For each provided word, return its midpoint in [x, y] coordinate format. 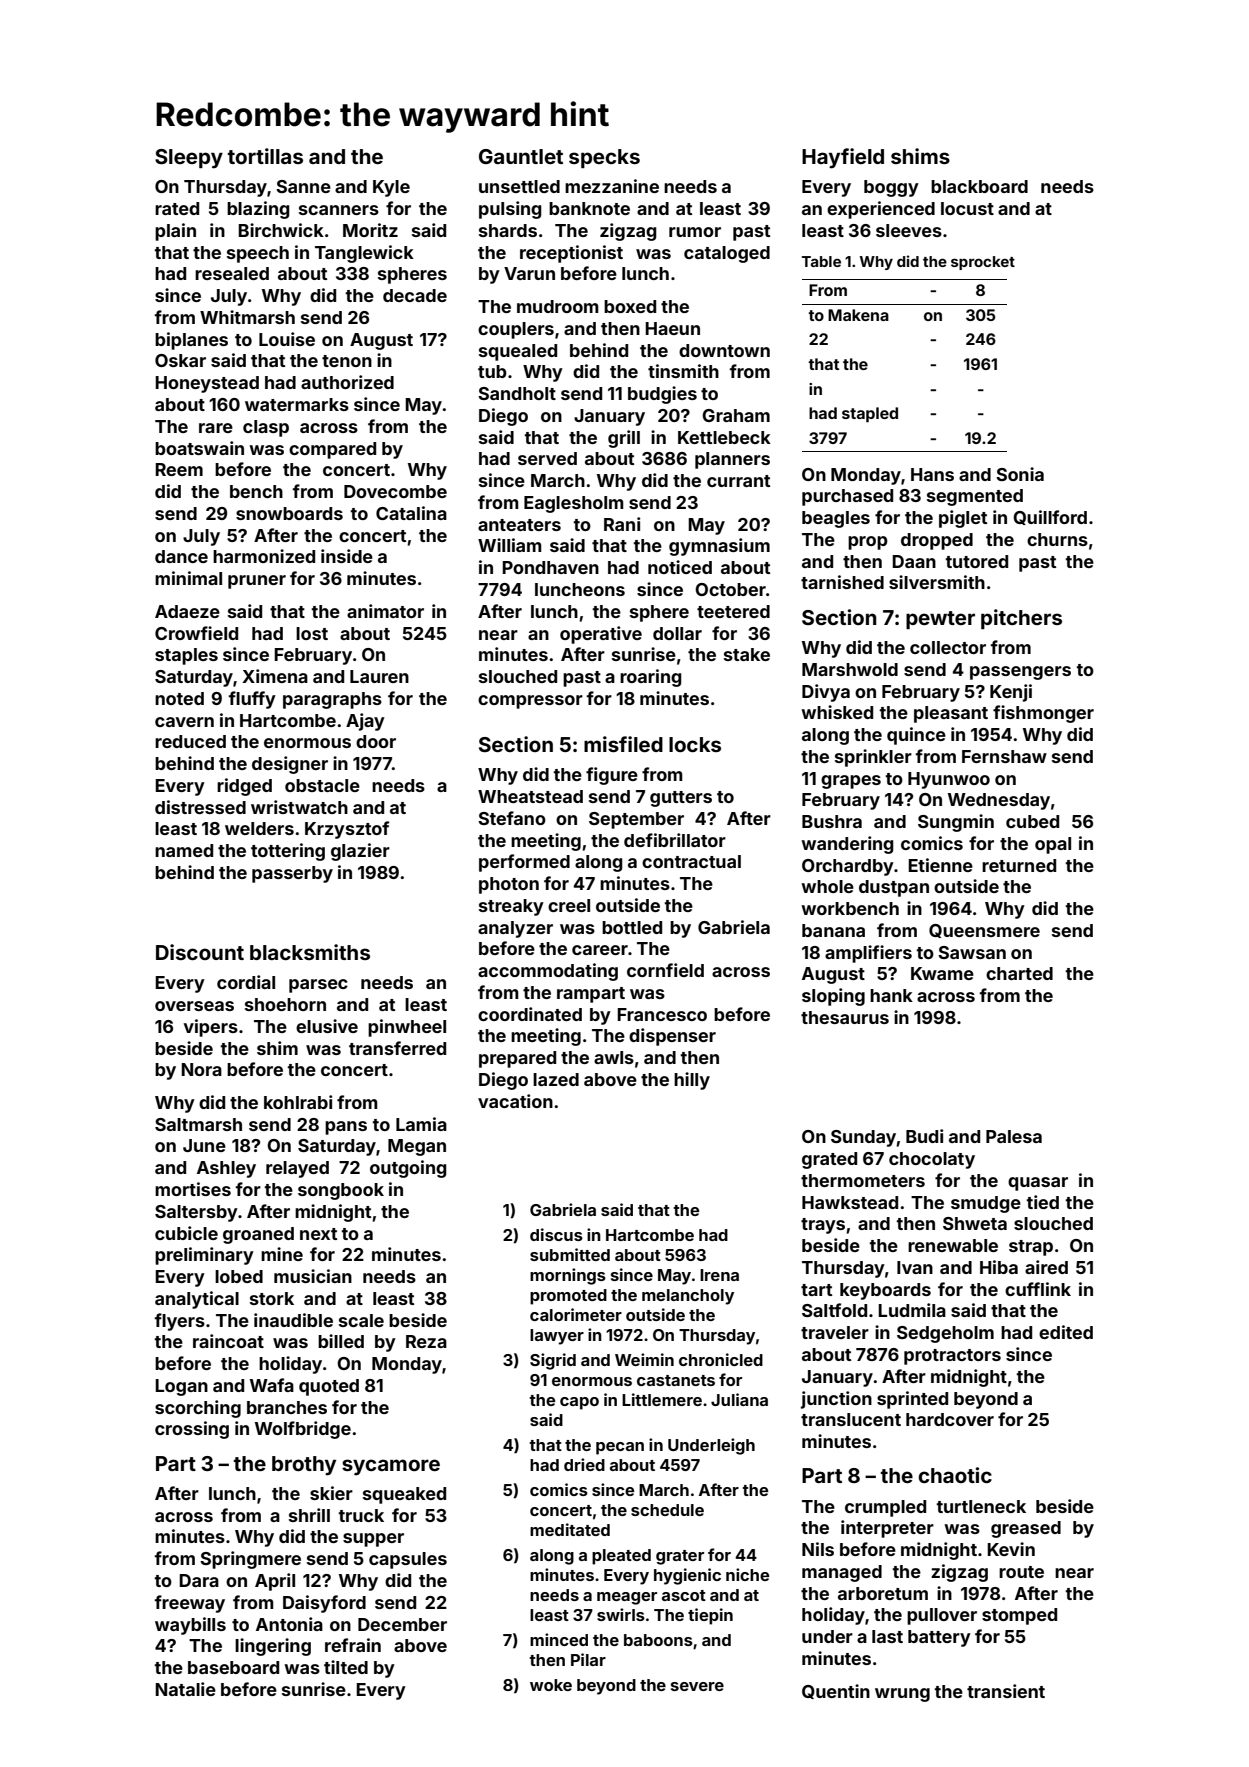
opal [1053, 845]
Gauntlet [521, 156]
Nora [201, 1069]
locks [695, 744]
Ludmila [912, 1310]
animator [385, 611]
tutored [976, 561]
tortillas [265, 156]
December [402, 1624]
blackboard [979, 186]
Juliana [739, 1399]
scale [361, 1320]
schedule [667, 1510]
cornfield [665, 970]
